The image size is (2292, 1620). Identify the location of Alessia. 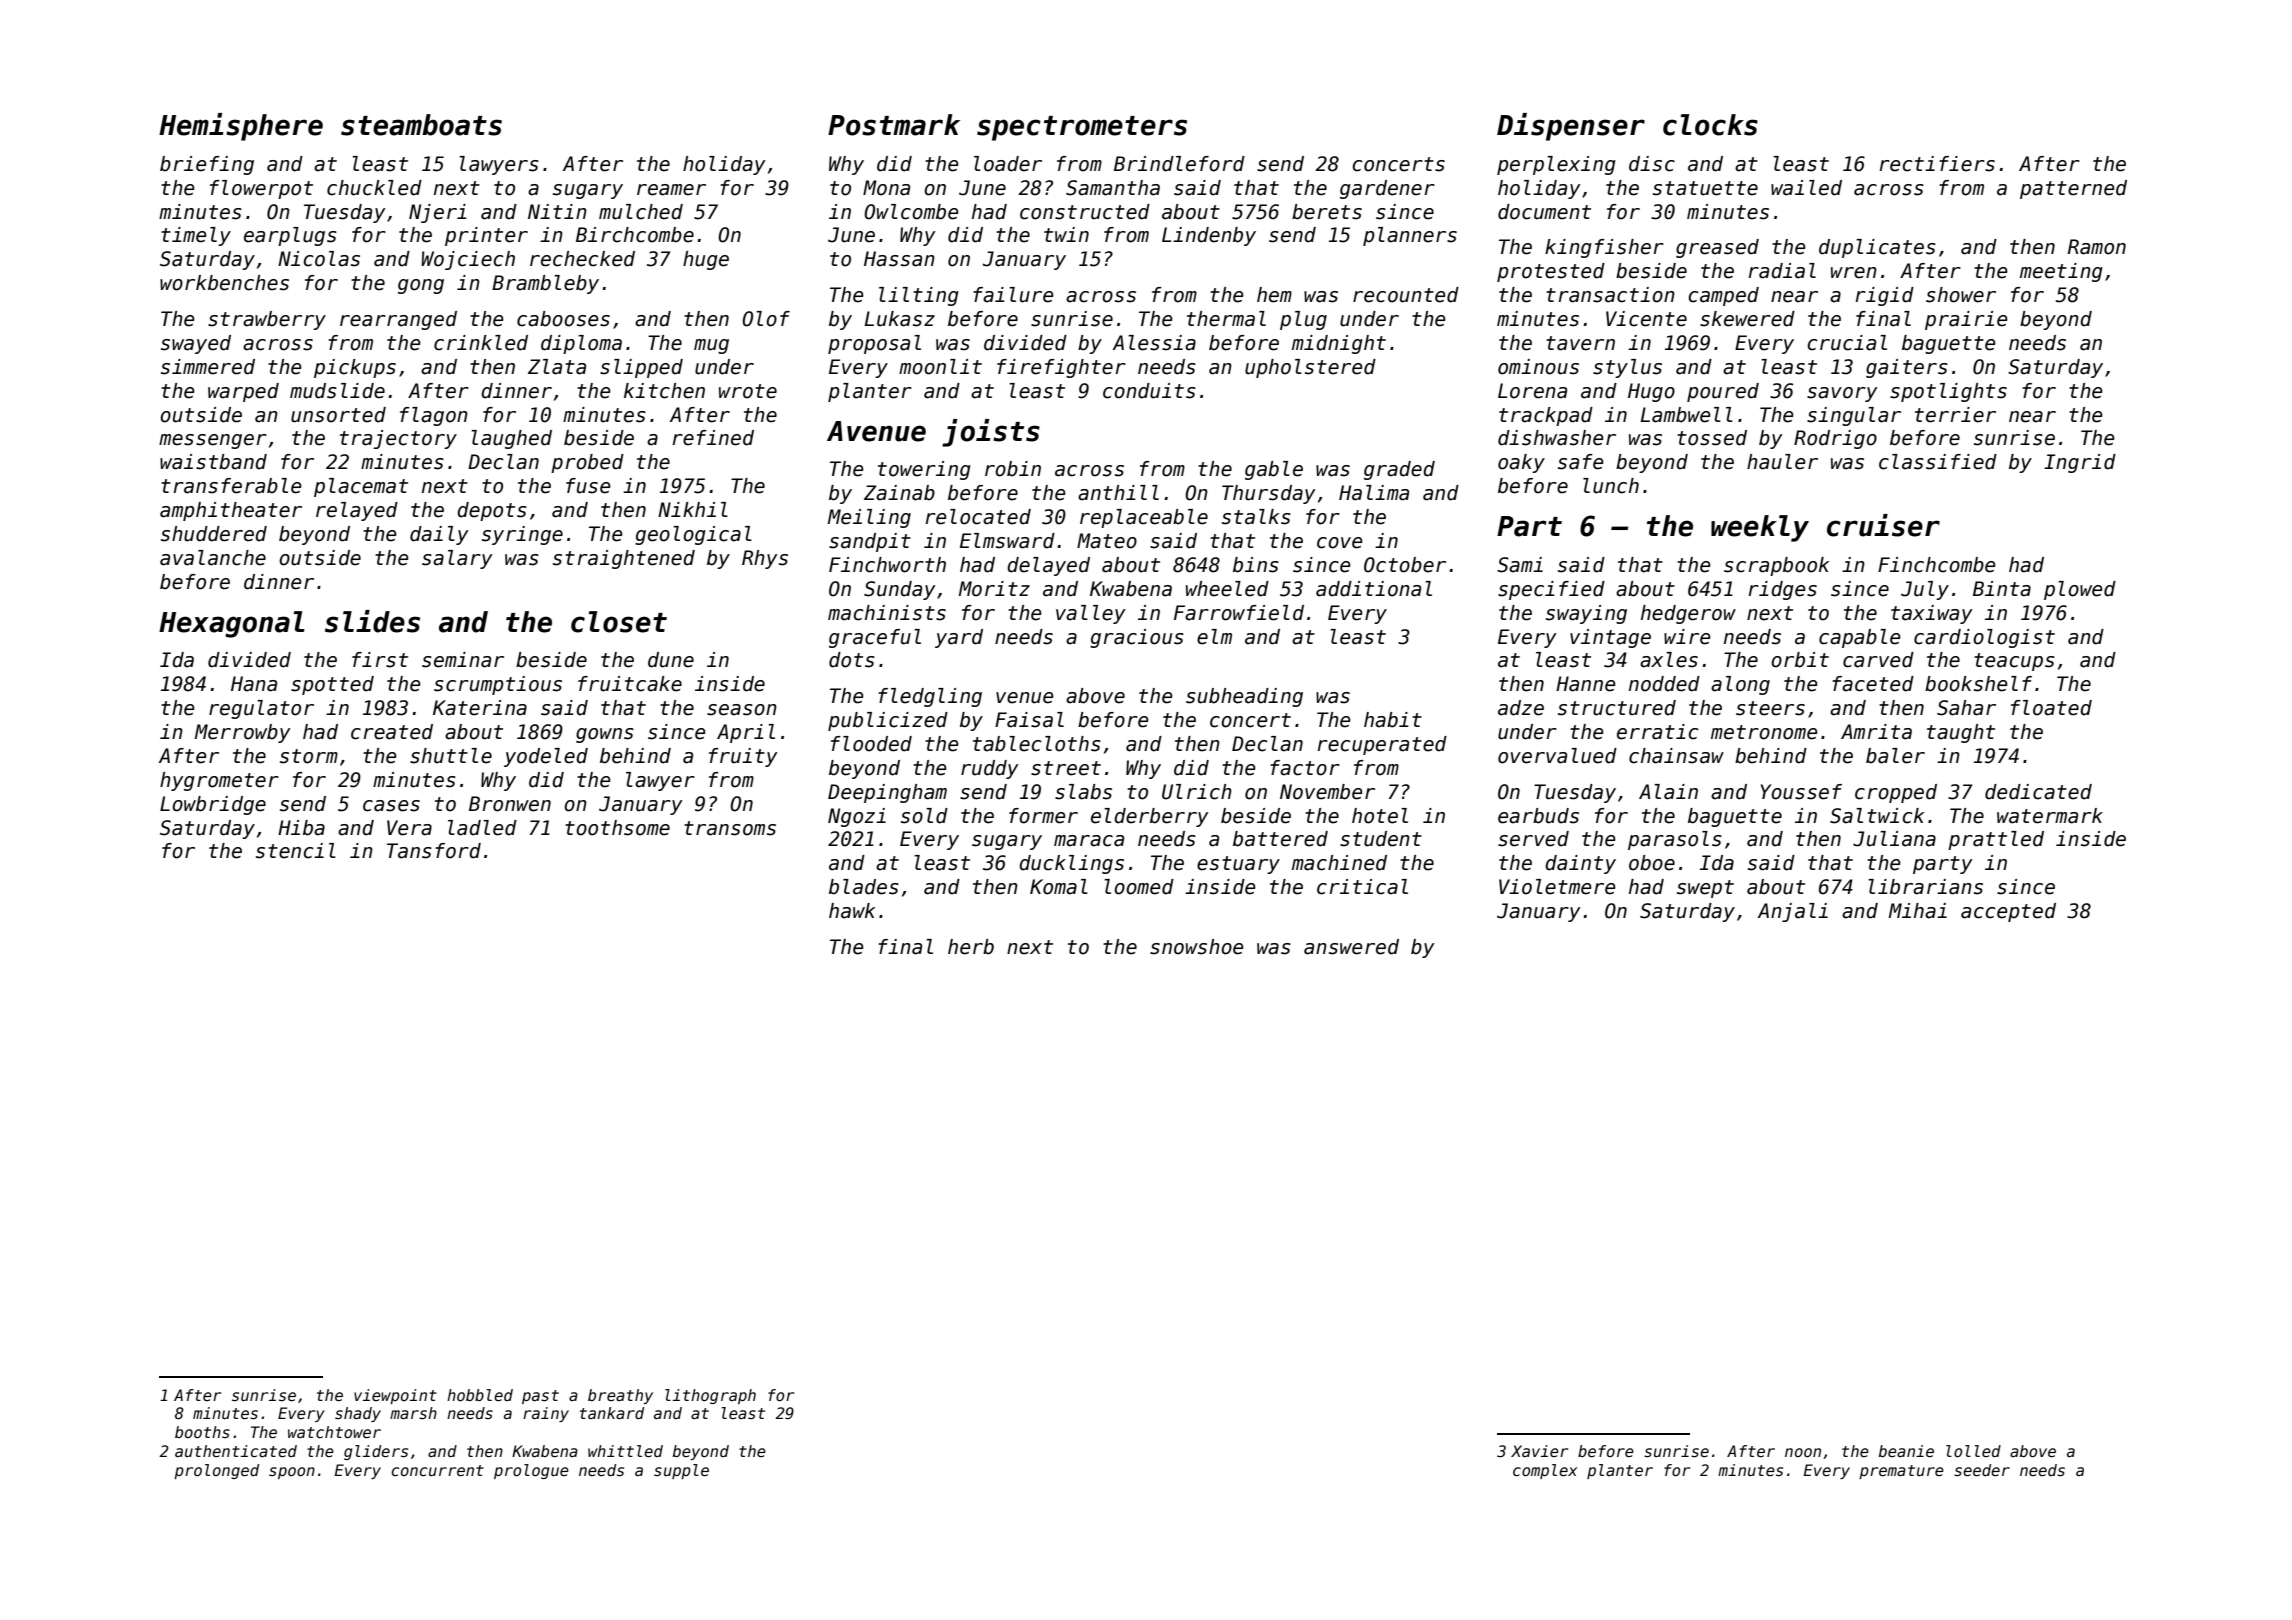
(1154, 343).
